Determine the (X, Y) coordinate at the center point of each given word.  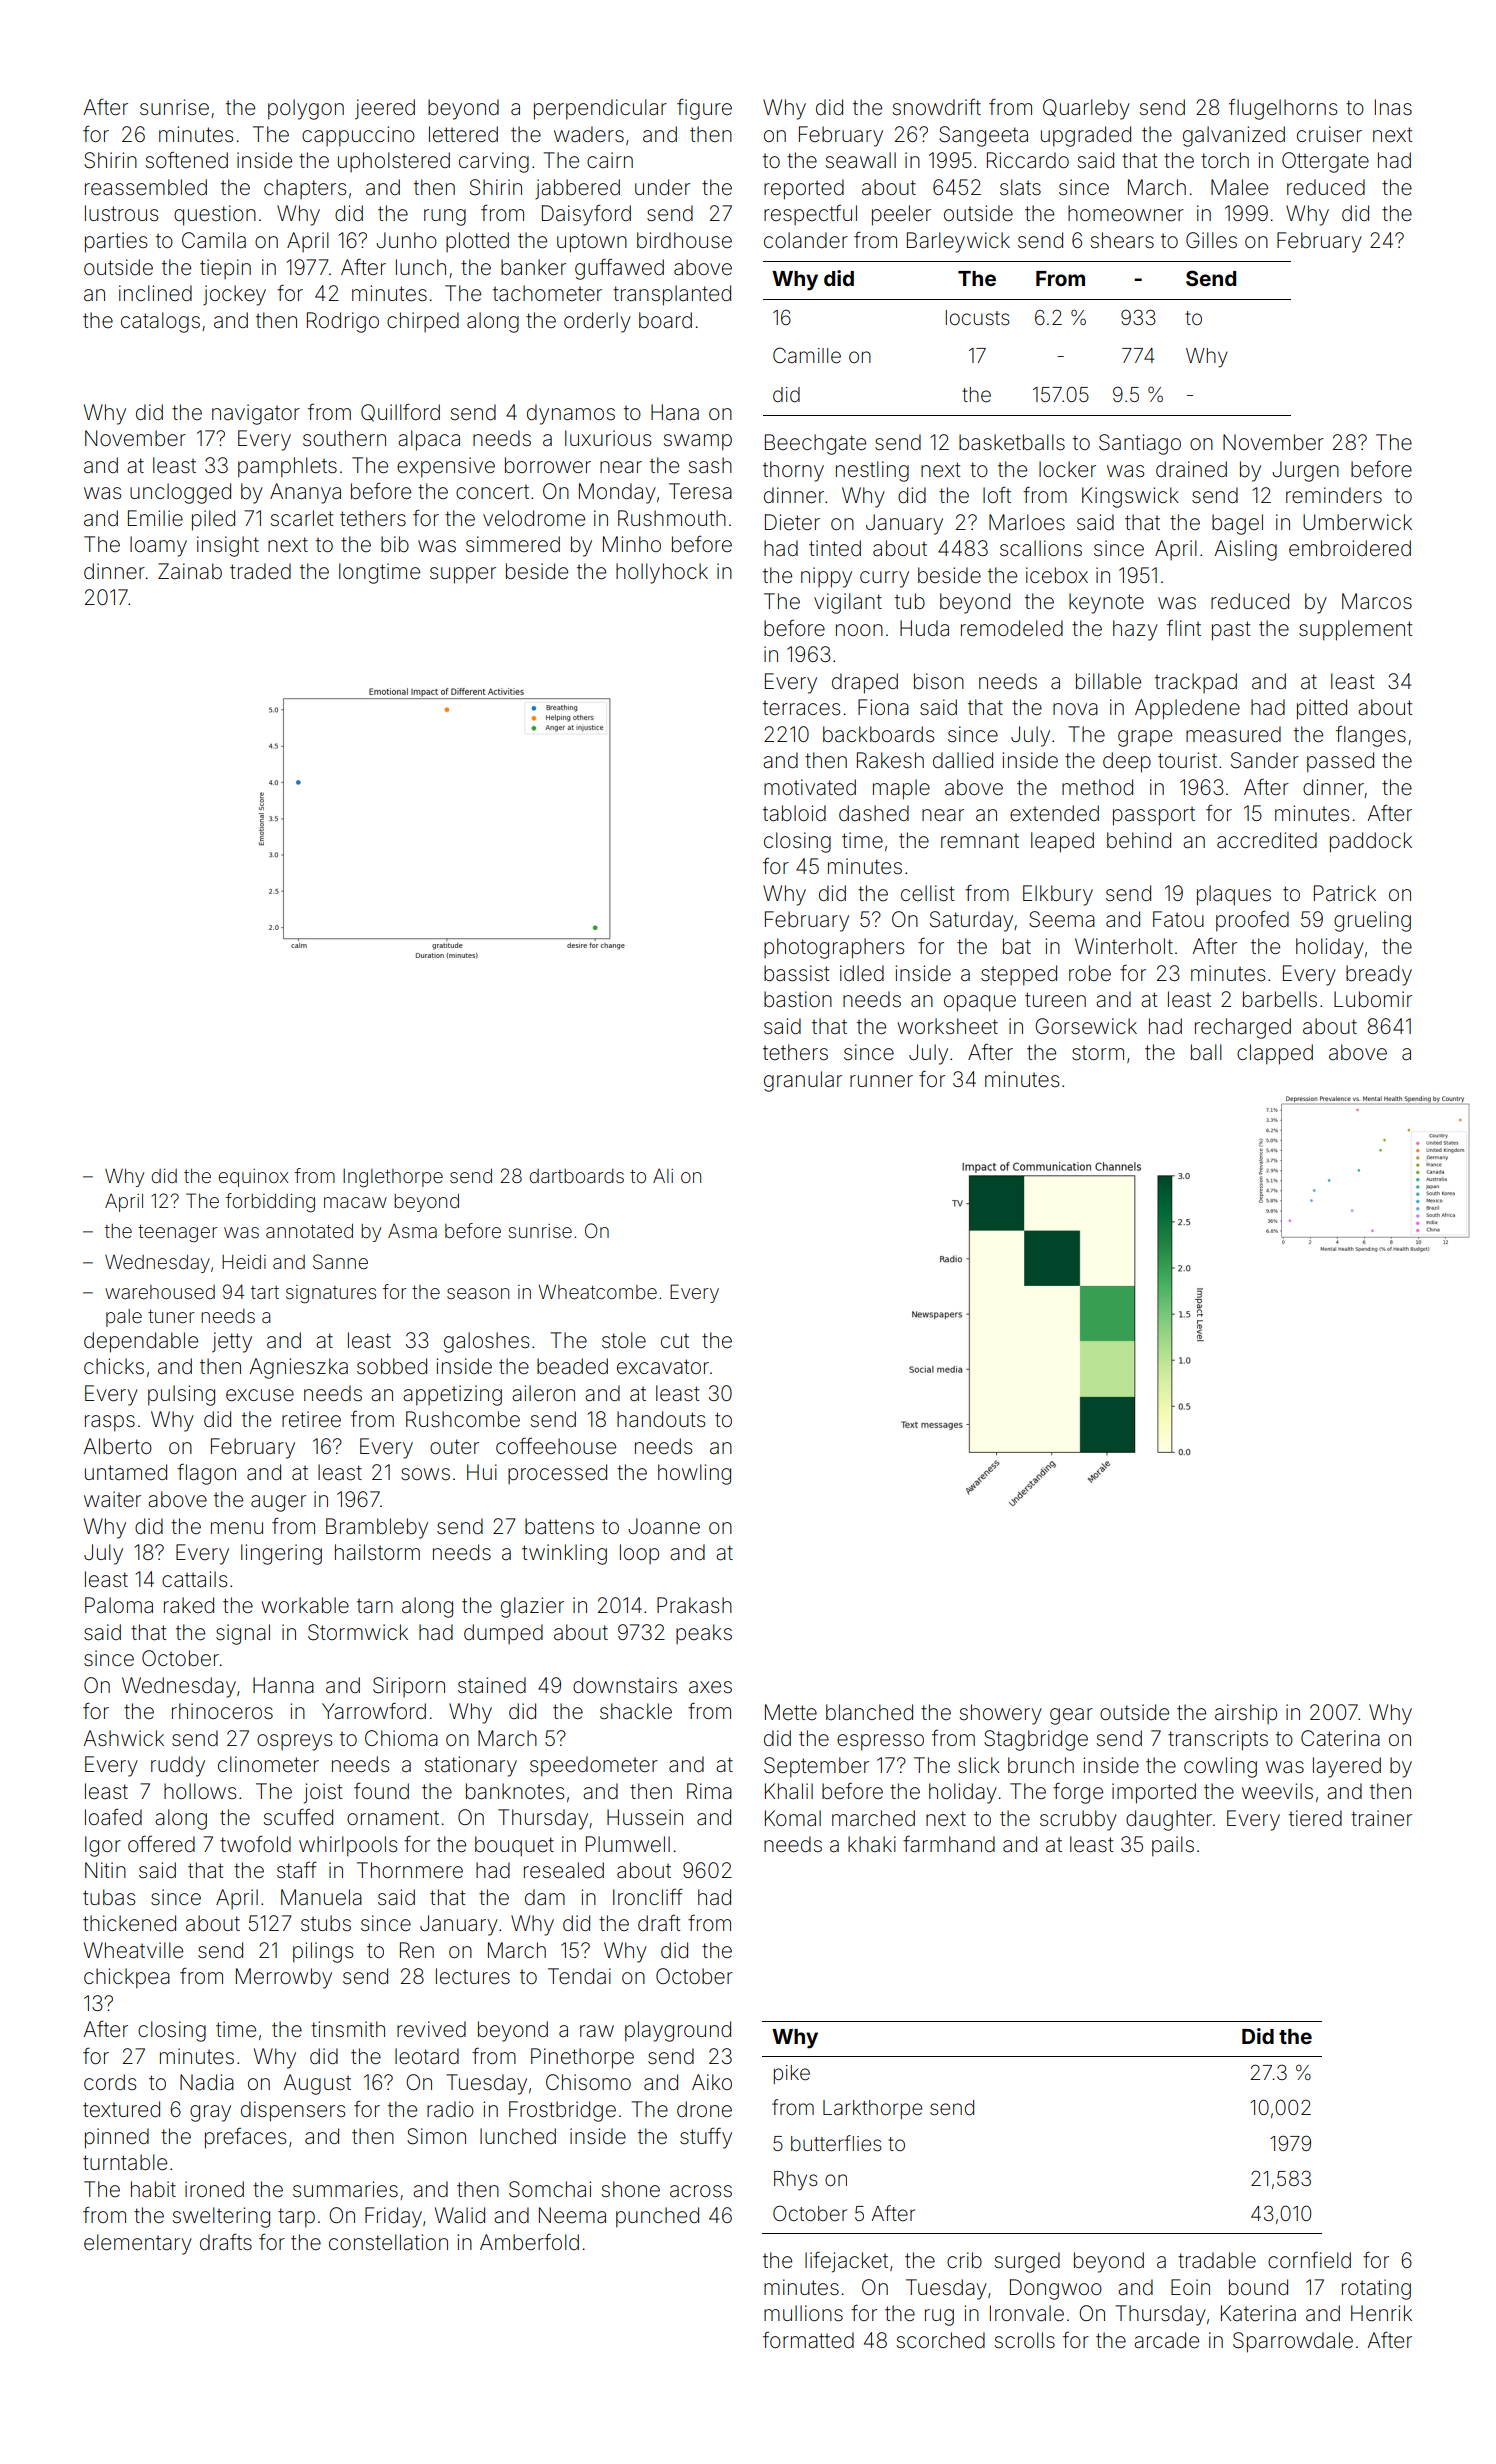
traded (260, 571)
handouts (661, 1419)
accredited (1267, 840)
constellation (388, 2242)
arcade (1166, 2340)
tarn (375, 1606)
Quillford (400, 412)
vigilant (848, 603)
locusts (978, 318)
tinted (835, 548)
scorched (941, 2340)
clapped (1275, 1054)
